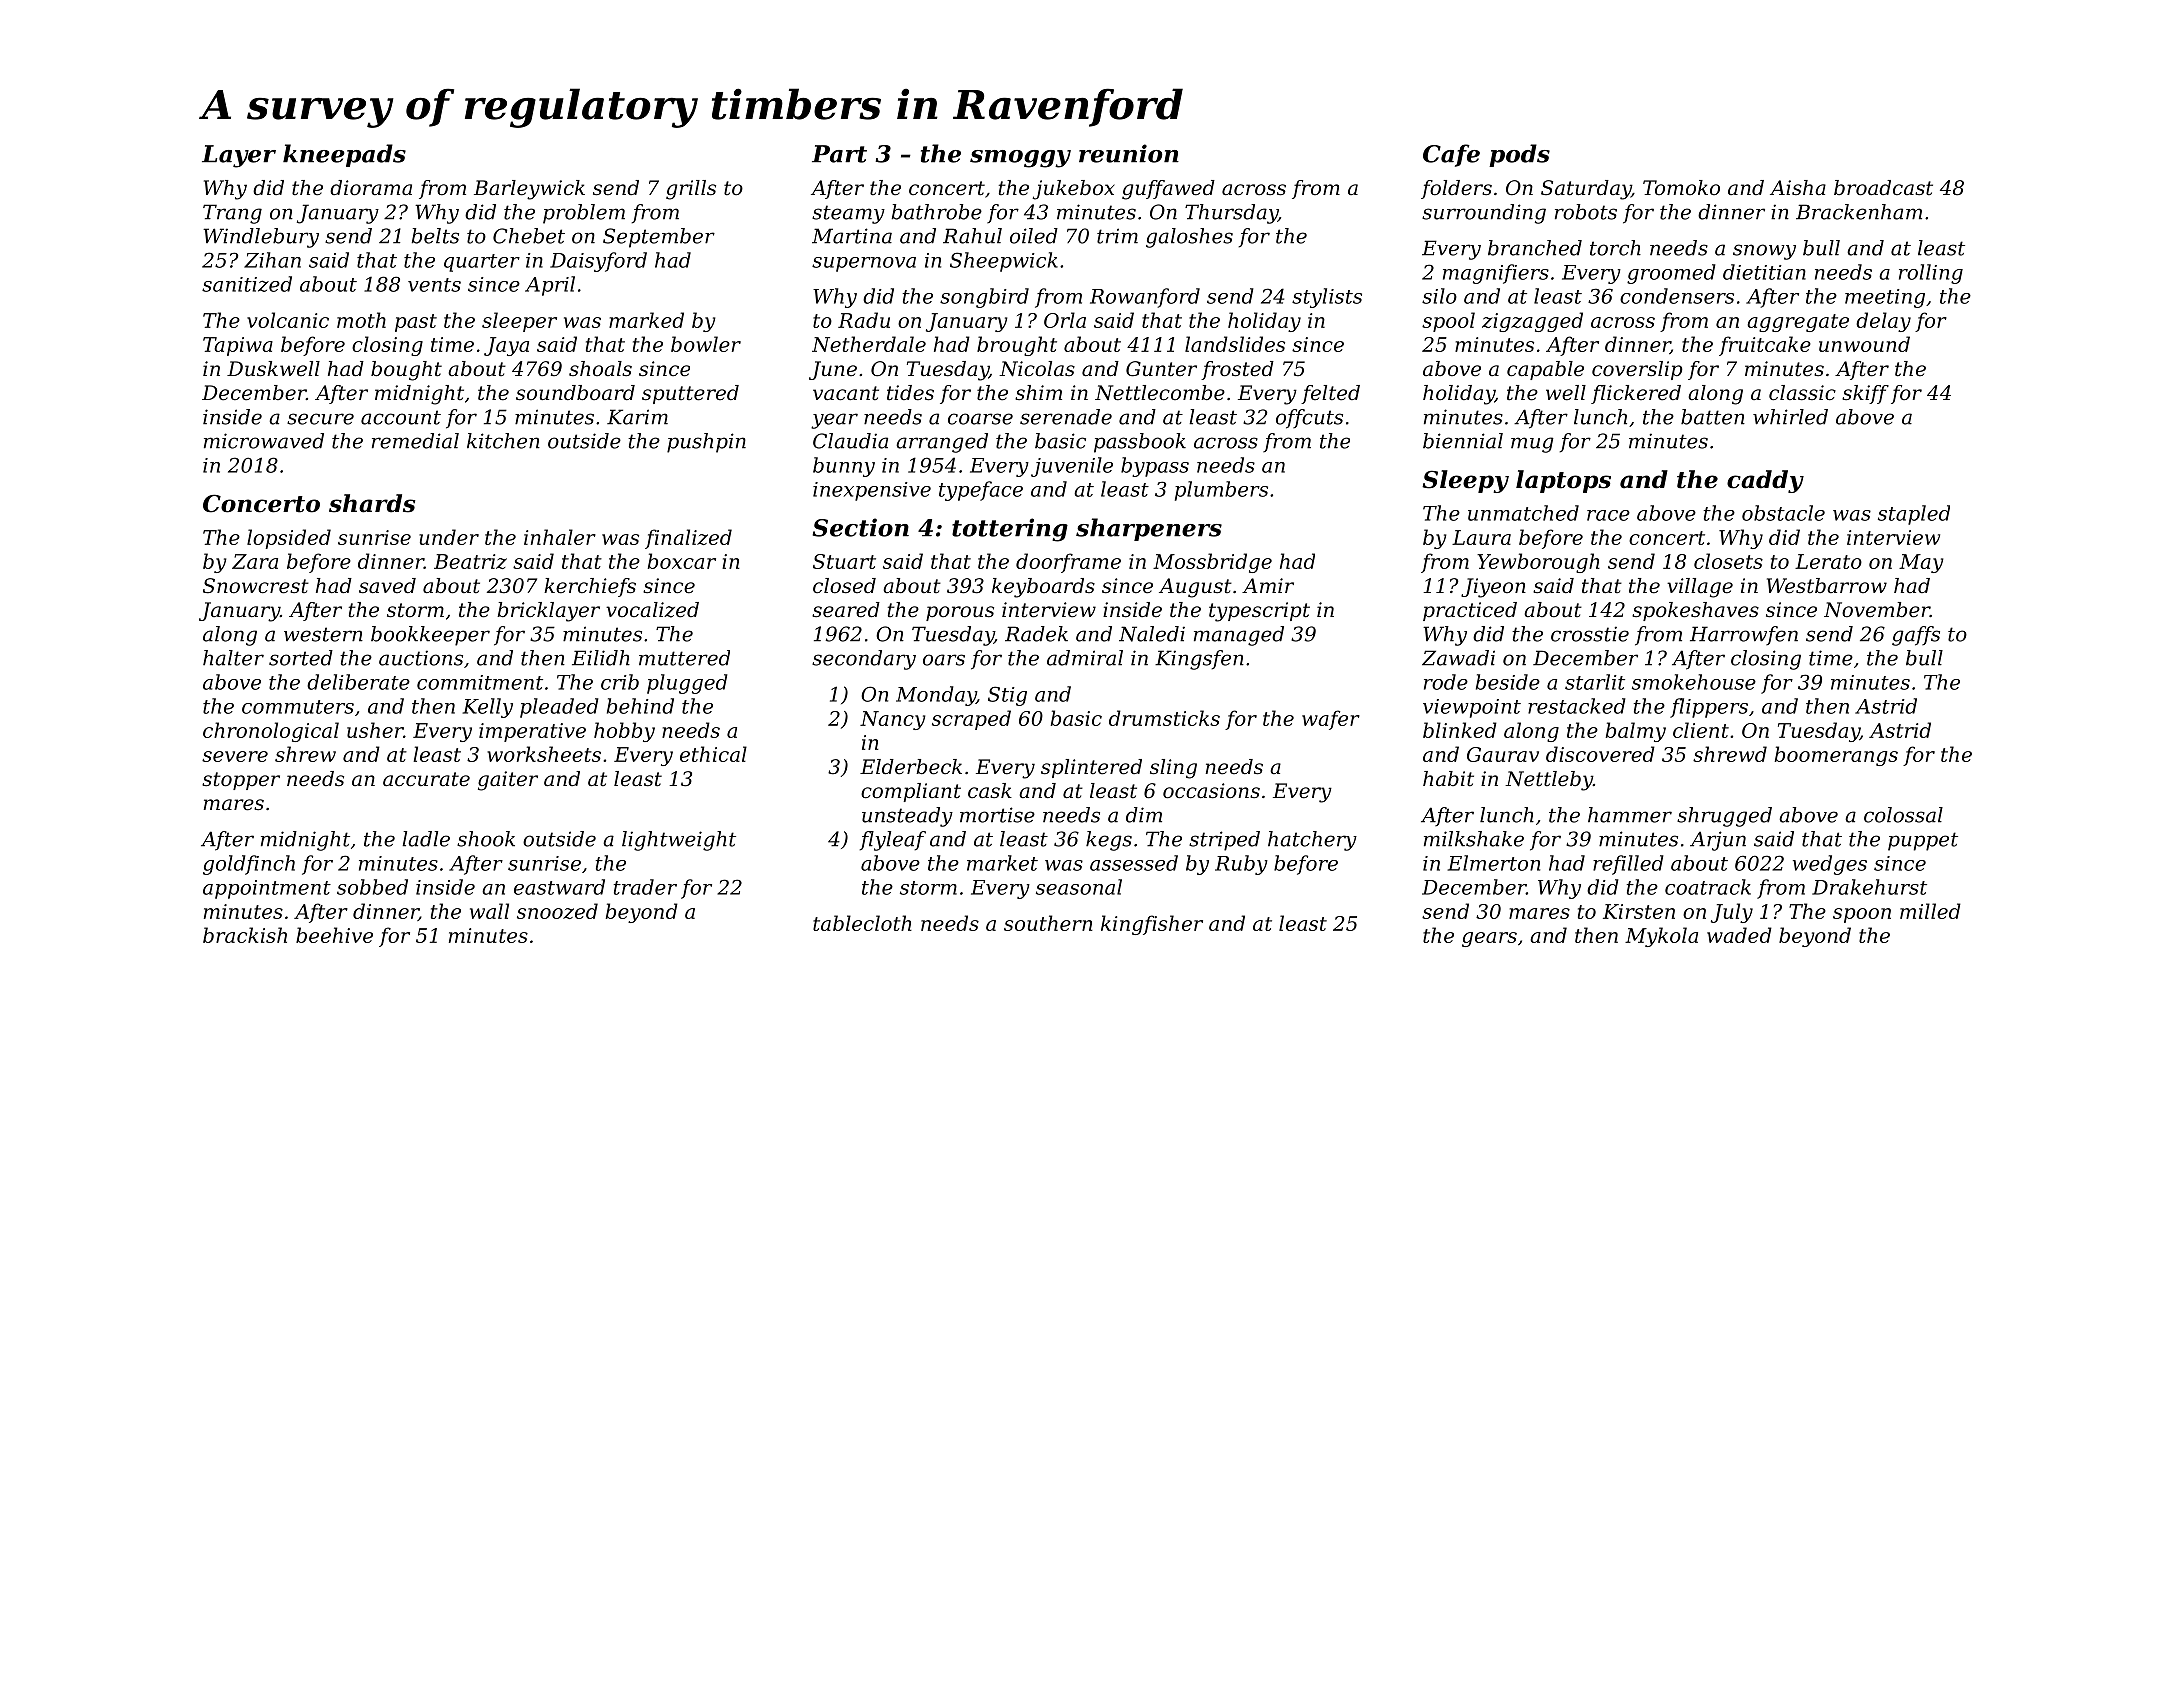 The image size is (2178, 1683). I want to click on trader, so click(645, 887).
